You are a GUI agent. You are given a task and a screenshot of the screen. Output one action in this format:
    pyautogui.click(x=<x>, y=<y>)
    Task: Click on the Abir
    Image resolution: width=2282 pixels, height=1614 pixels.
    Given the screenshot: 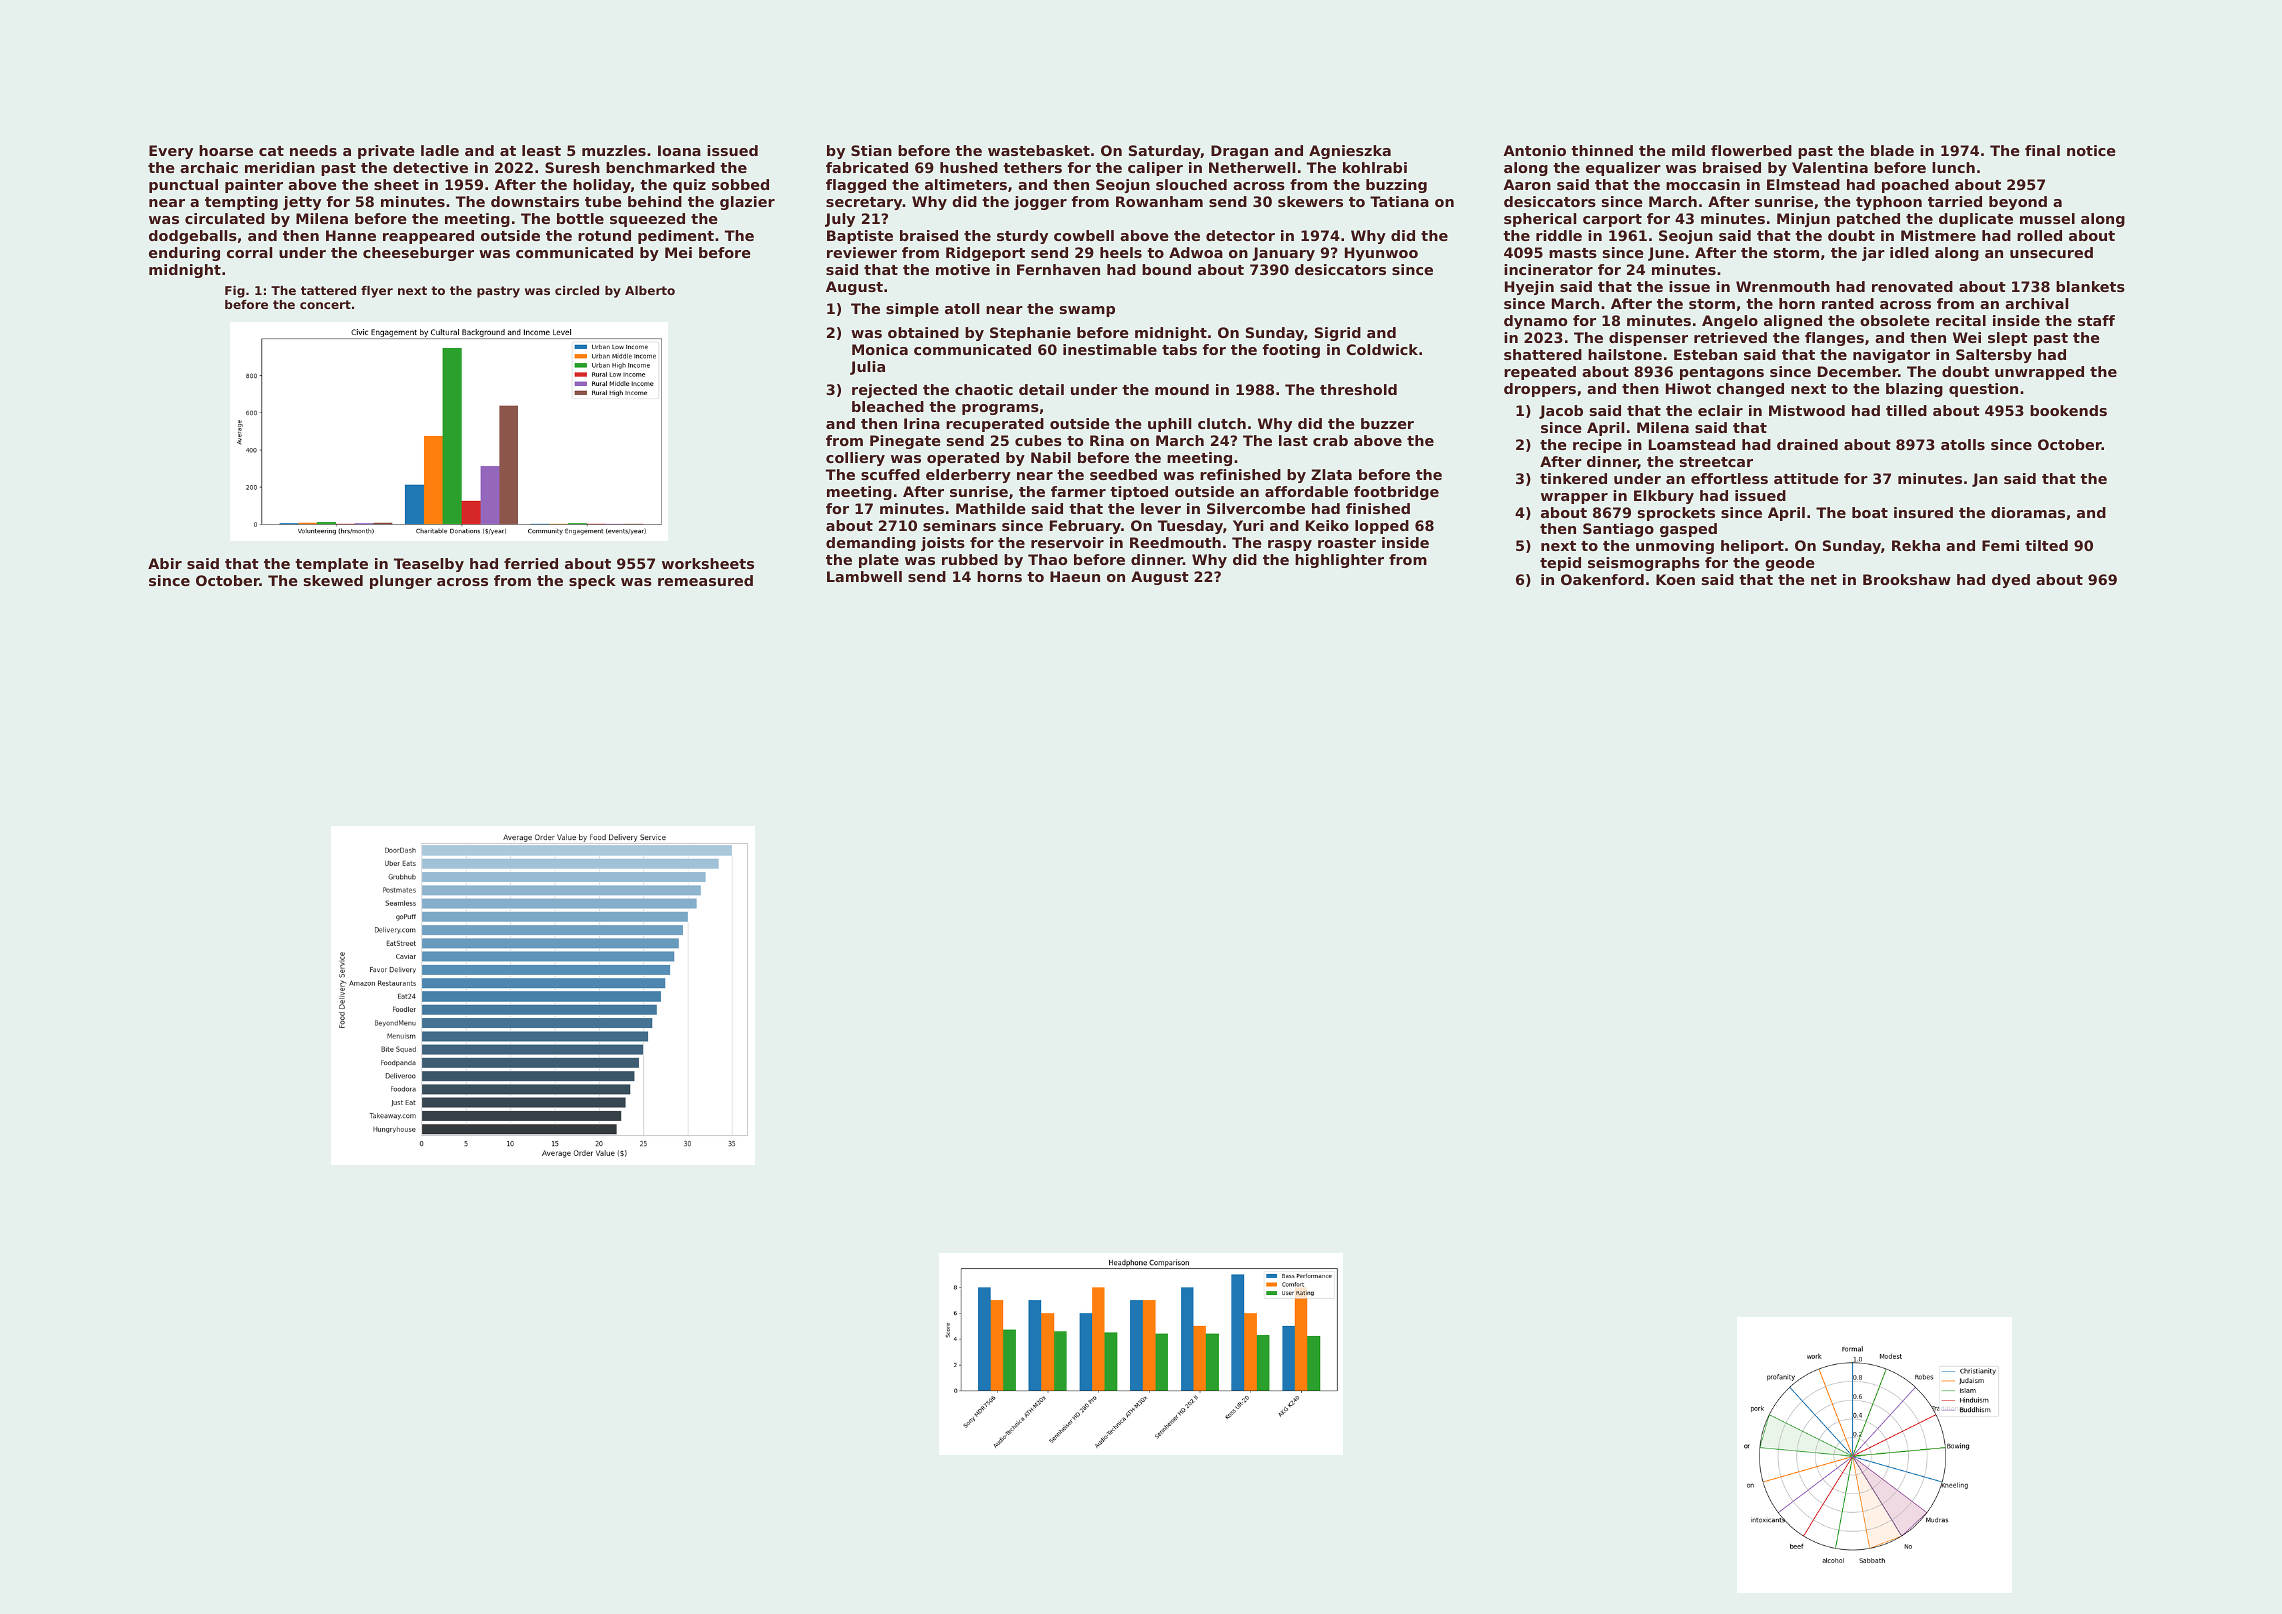 What is the action you would take?
    pyautogui.click(x=165, y=563)
